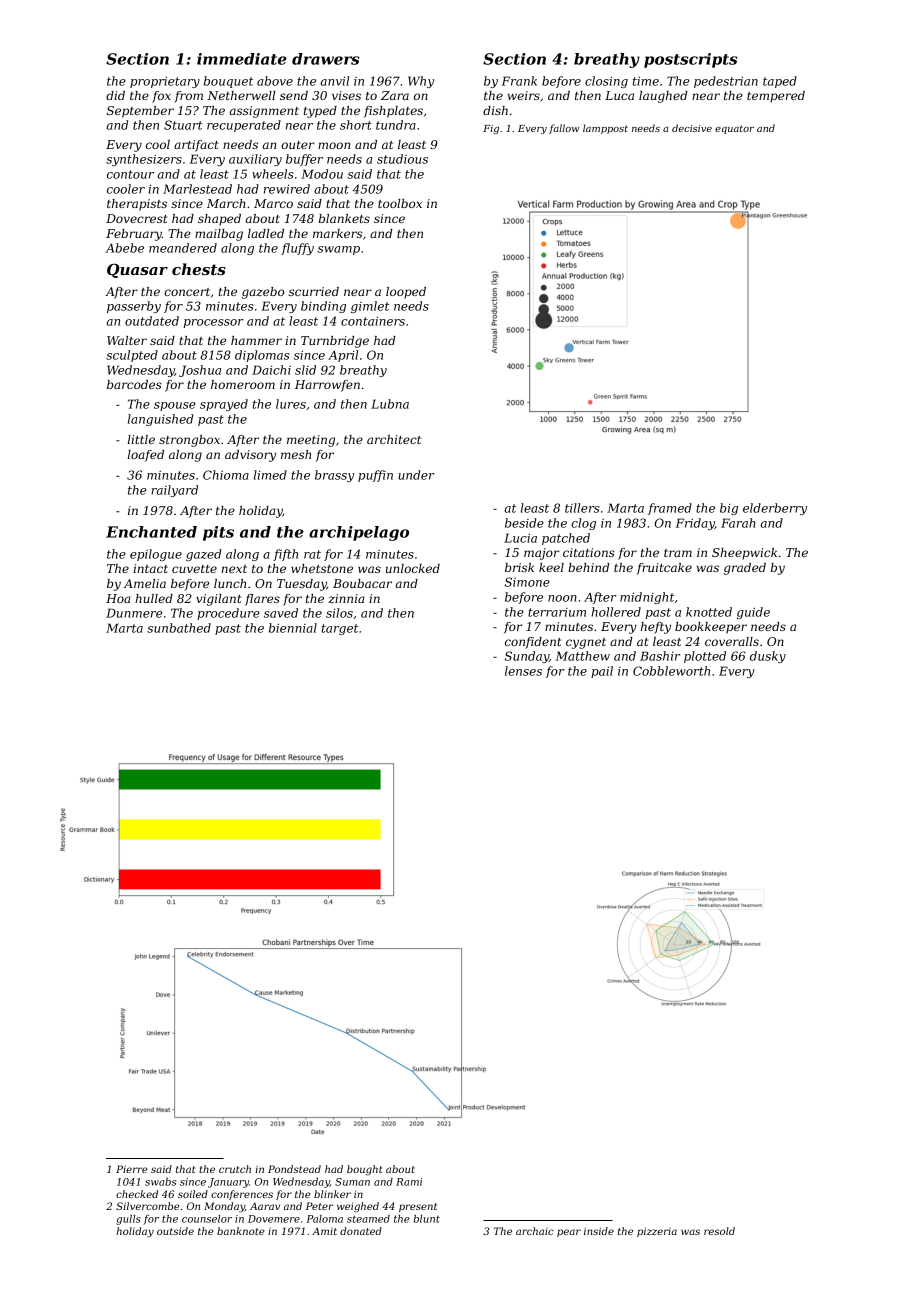 This page has width=924, height=1308. I want to click on framed, so click(670, 509).
